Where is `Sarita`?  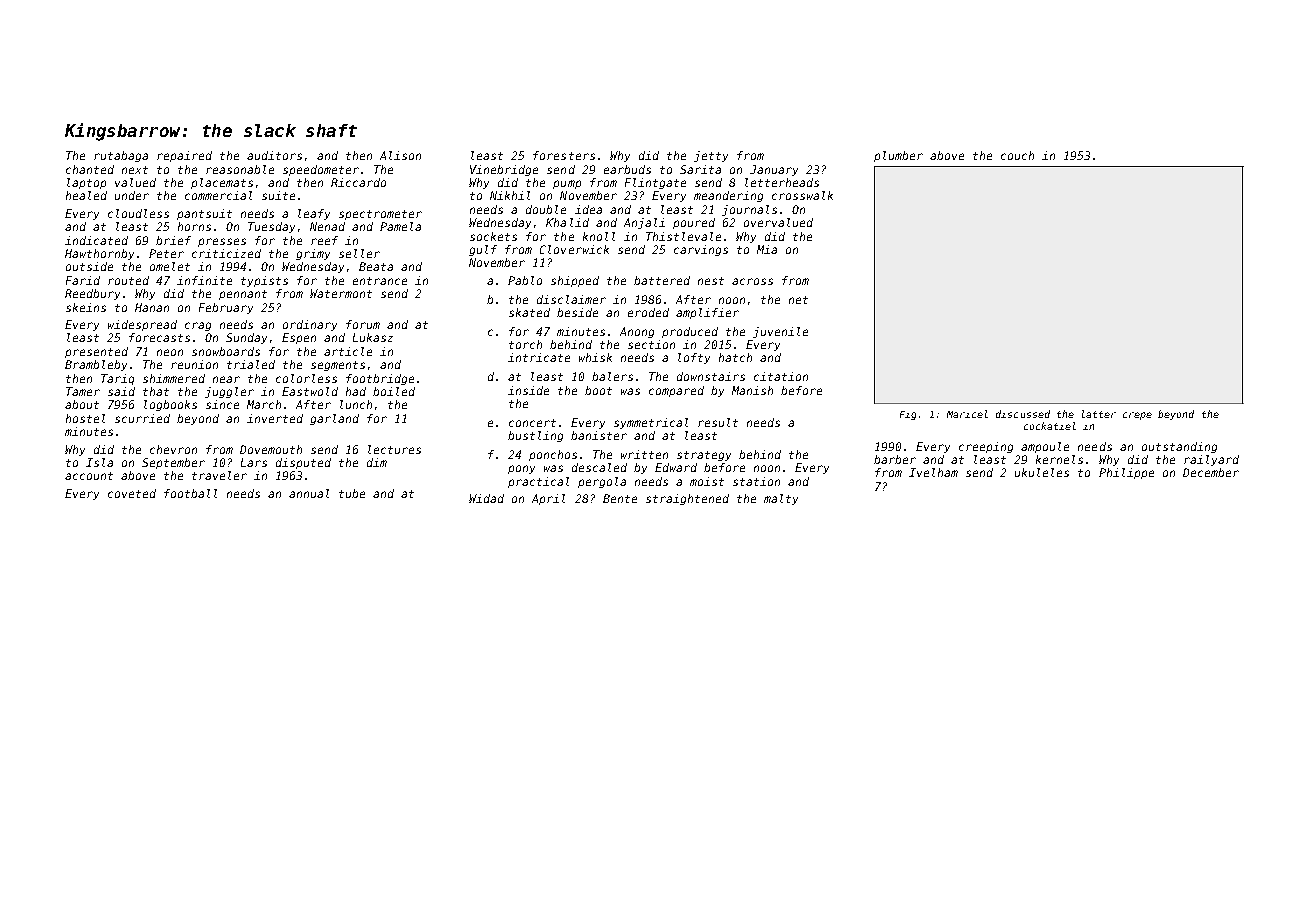
Sarita is located at coordinates (700, 169).
